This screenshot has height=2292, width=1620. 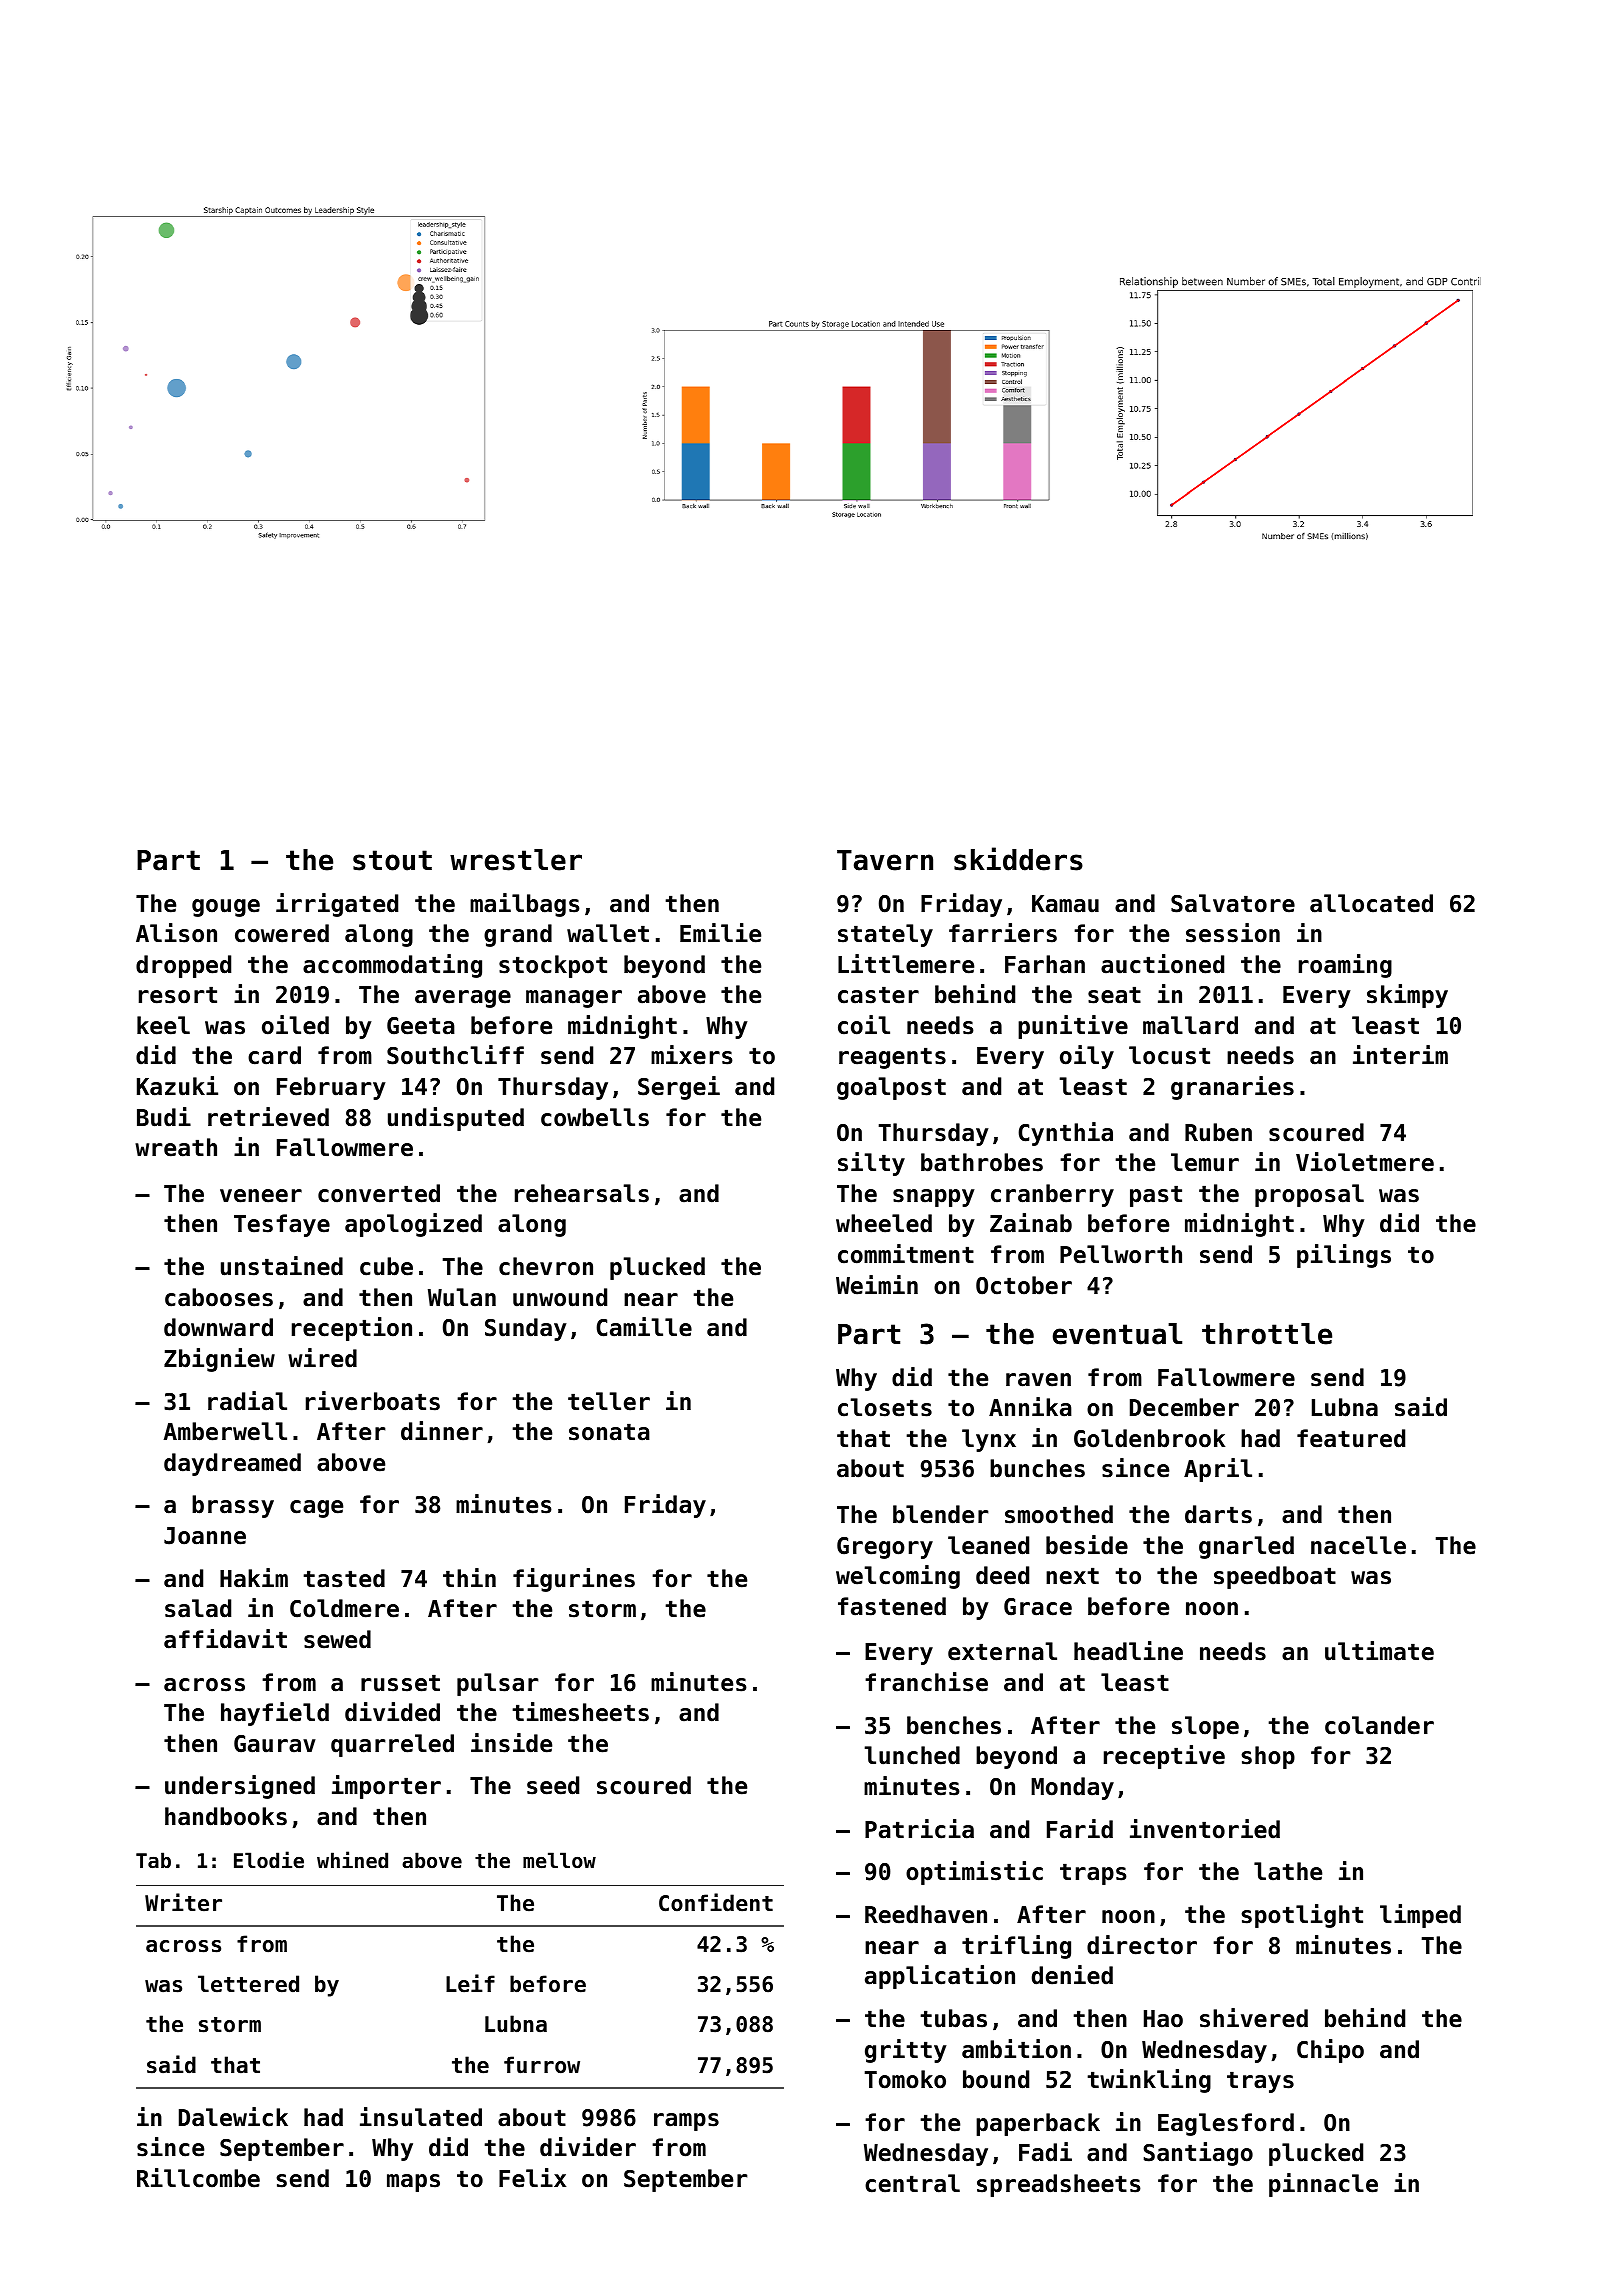 I want to click on Rillcombe, so click(x=198, y=2178).
